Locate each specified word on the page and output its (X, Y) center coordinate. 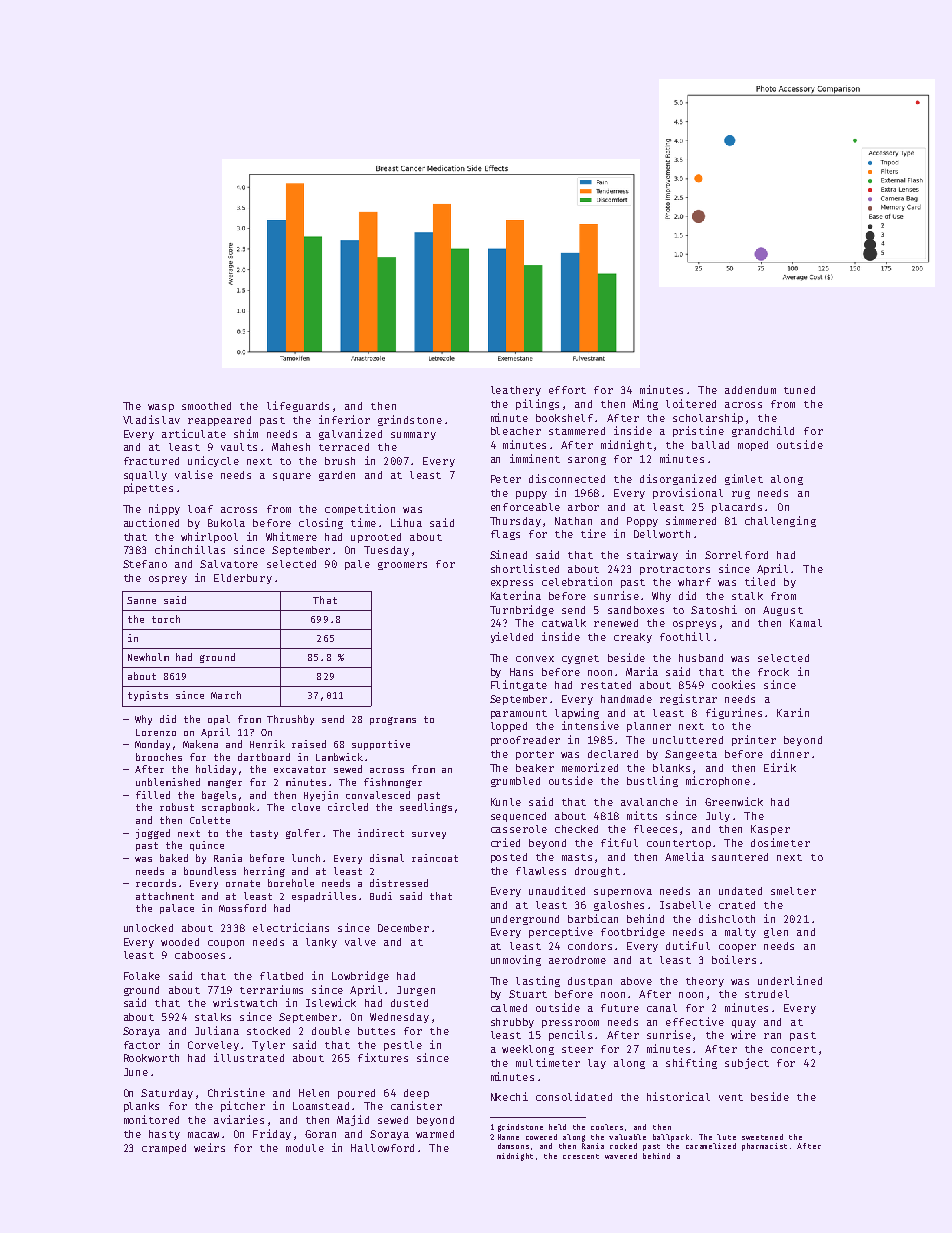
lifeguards (298, 406)
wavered (621, 1156)
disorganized (678, 479)
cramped (164, 1149)
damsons (513, 1146)
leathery (516, 391)
